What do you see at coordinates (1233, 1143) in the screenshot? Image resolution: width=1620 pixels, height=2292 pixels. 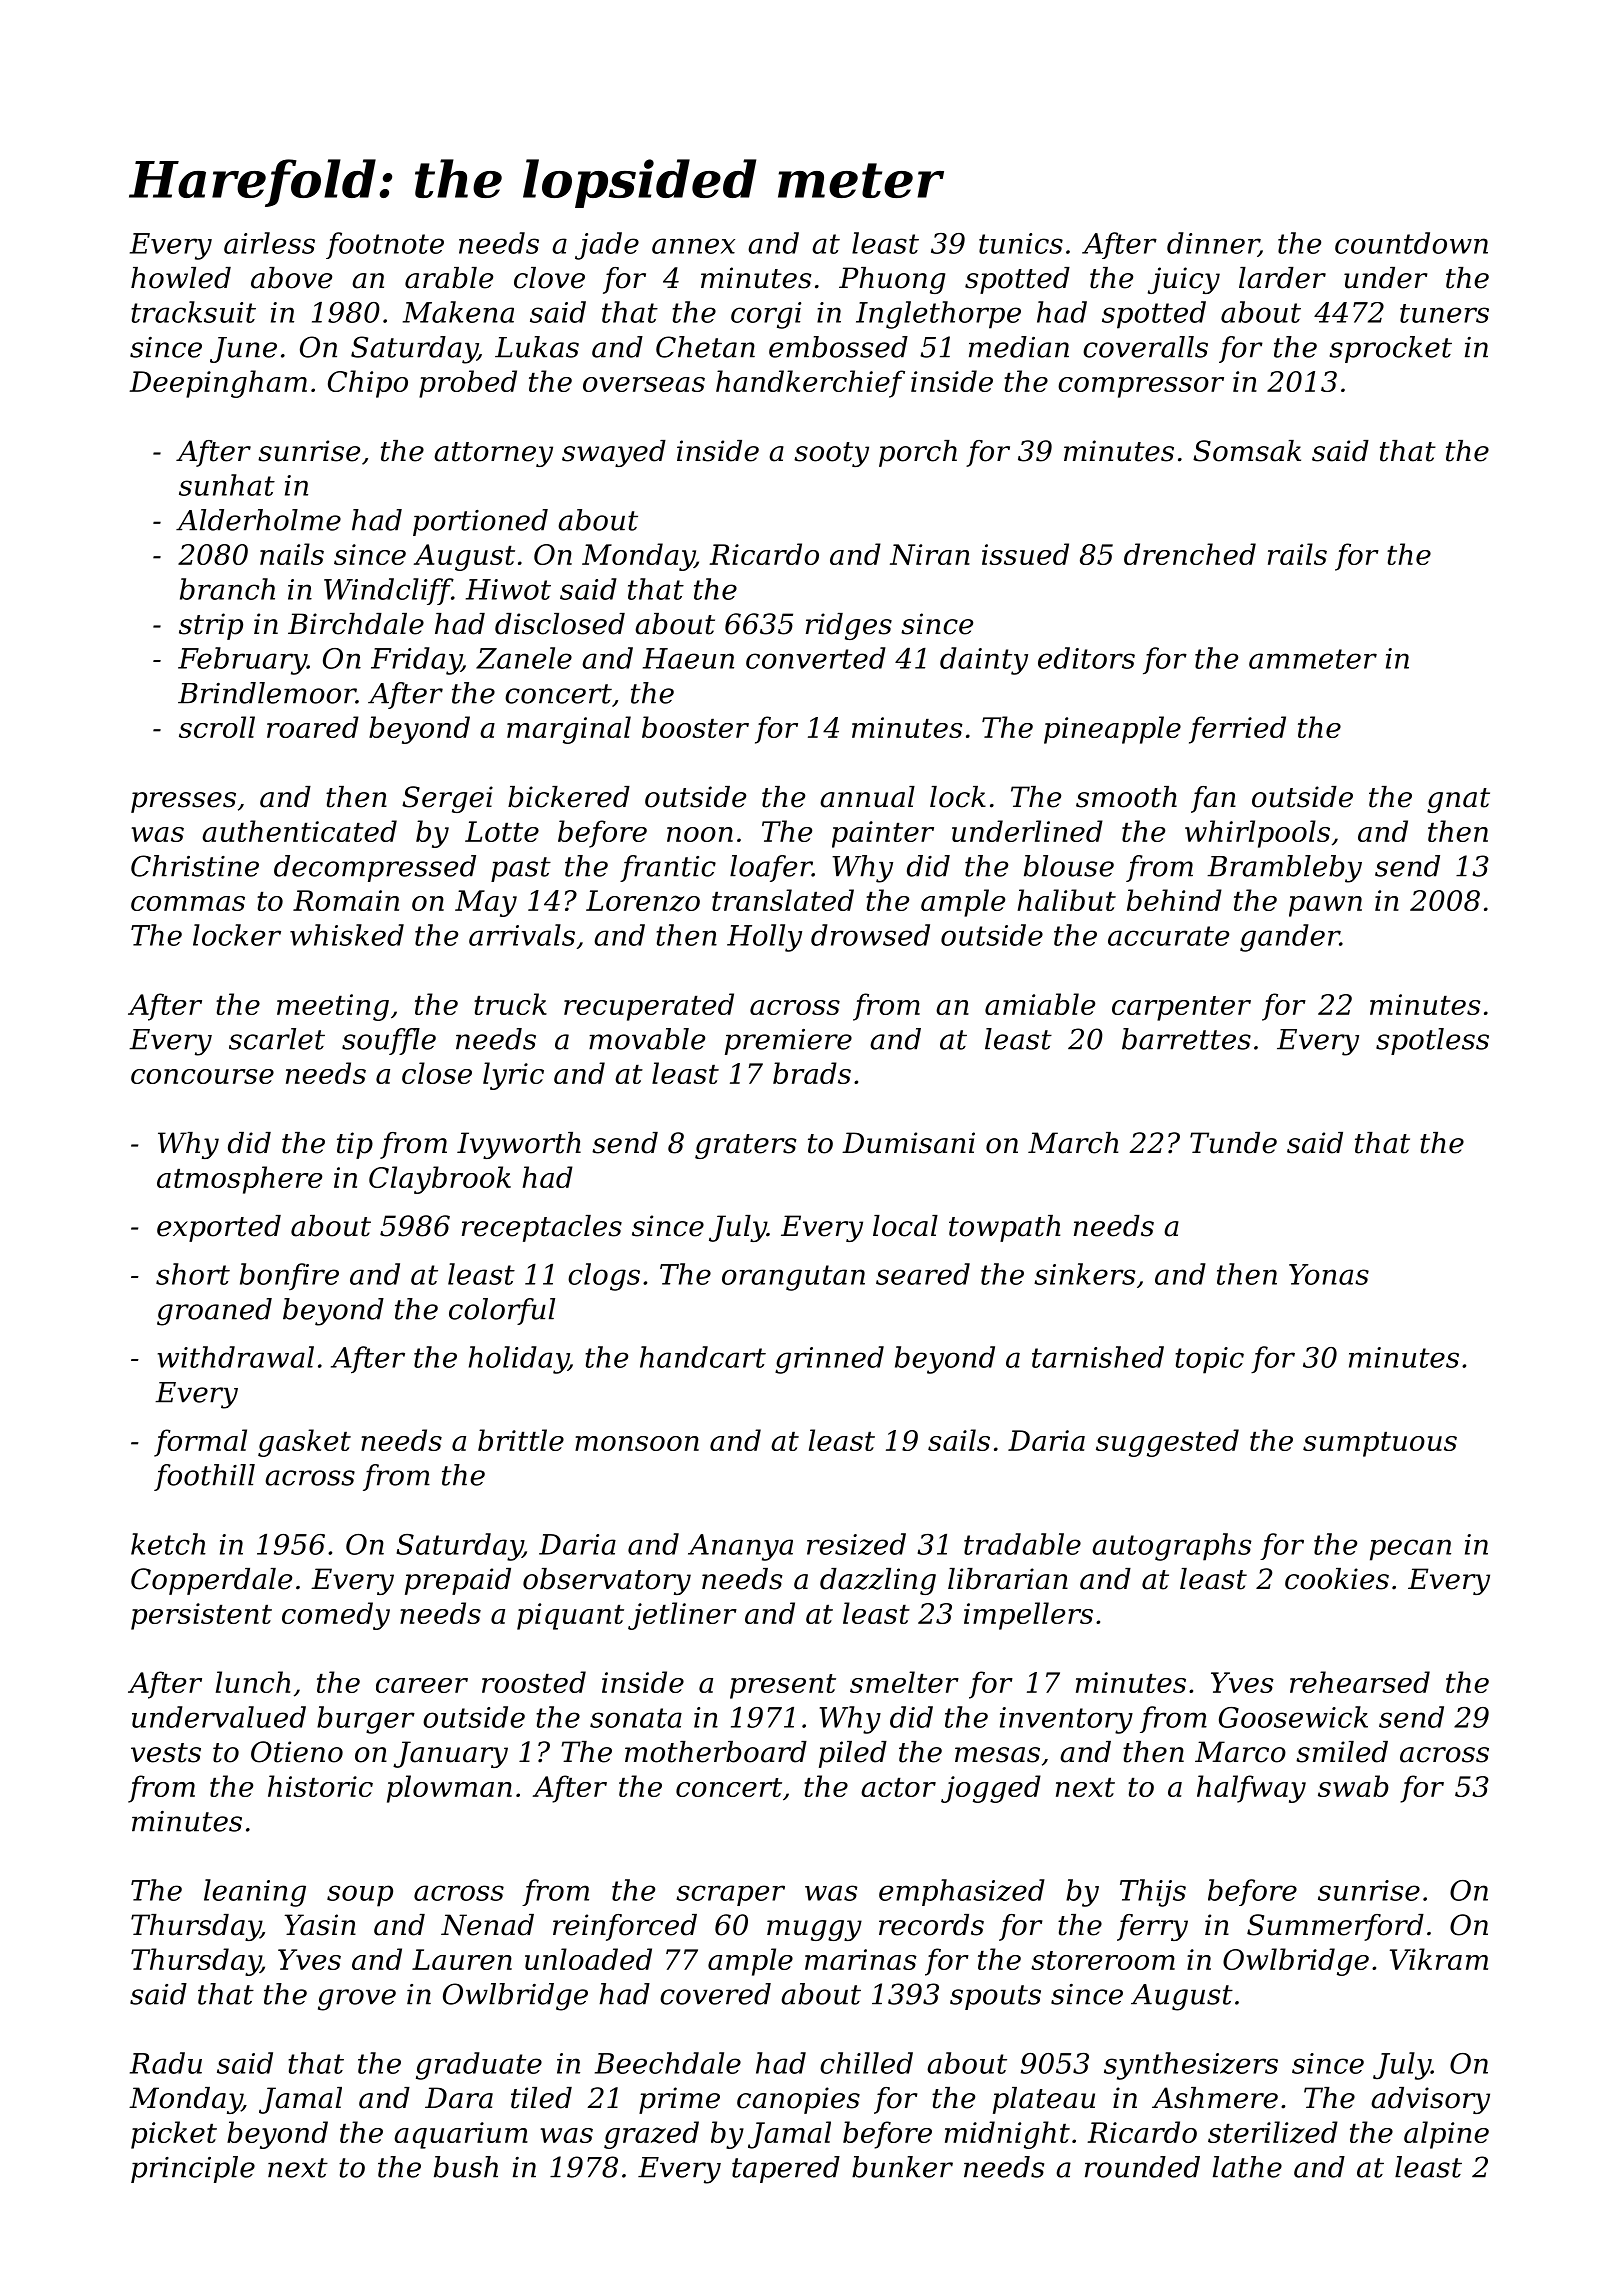 I see `Tunde` at bounding box center [1233, 1143].
